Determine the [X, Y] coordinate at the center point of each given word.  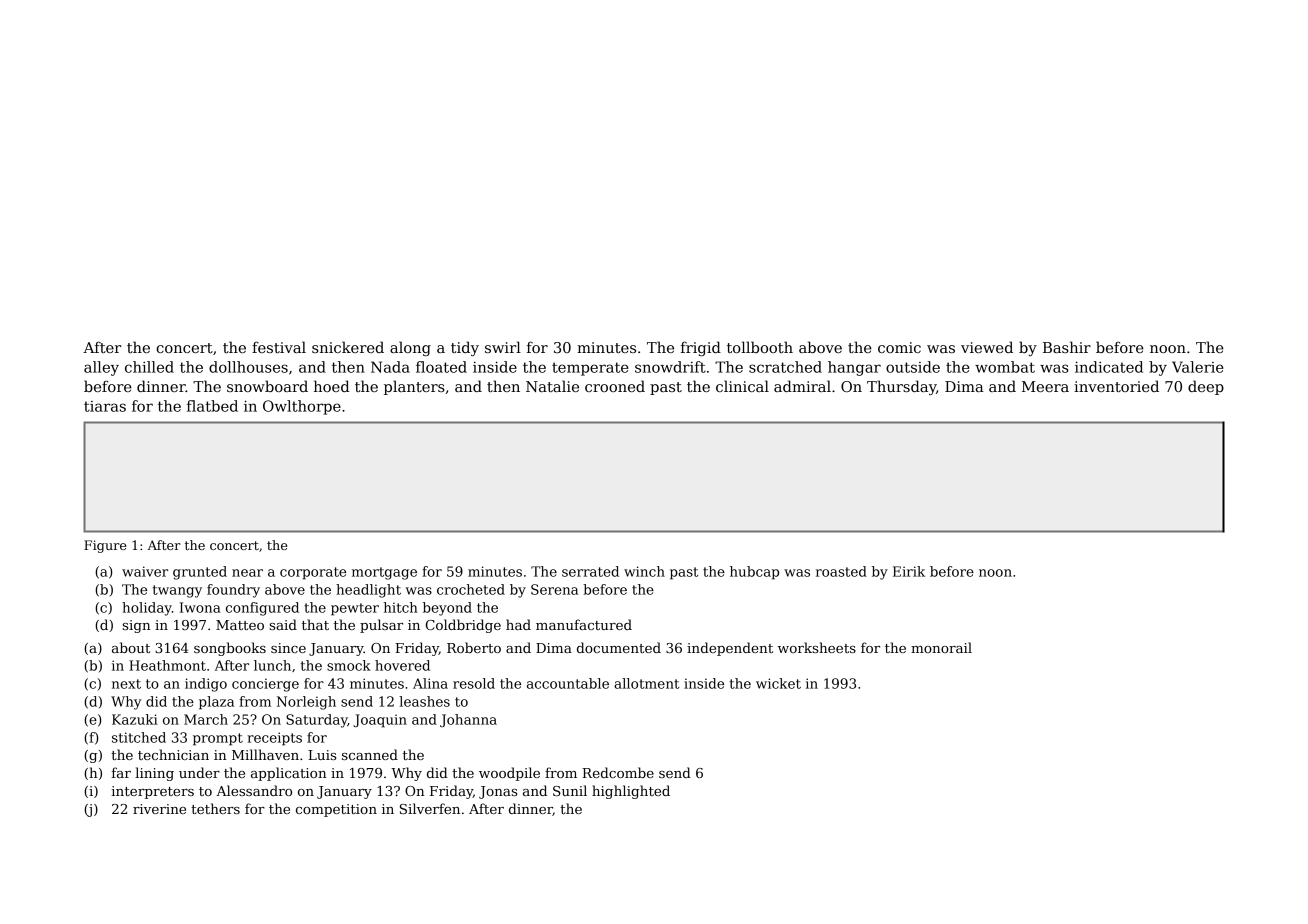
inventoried [1116, 386]
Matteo [240, 625]
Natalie [552, 386]
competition [336, 810]
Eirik [909, 571]
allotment [646, 683]
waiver [145, 571]
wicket [778, 683]
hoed [331, 386]
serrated [590, 571]
